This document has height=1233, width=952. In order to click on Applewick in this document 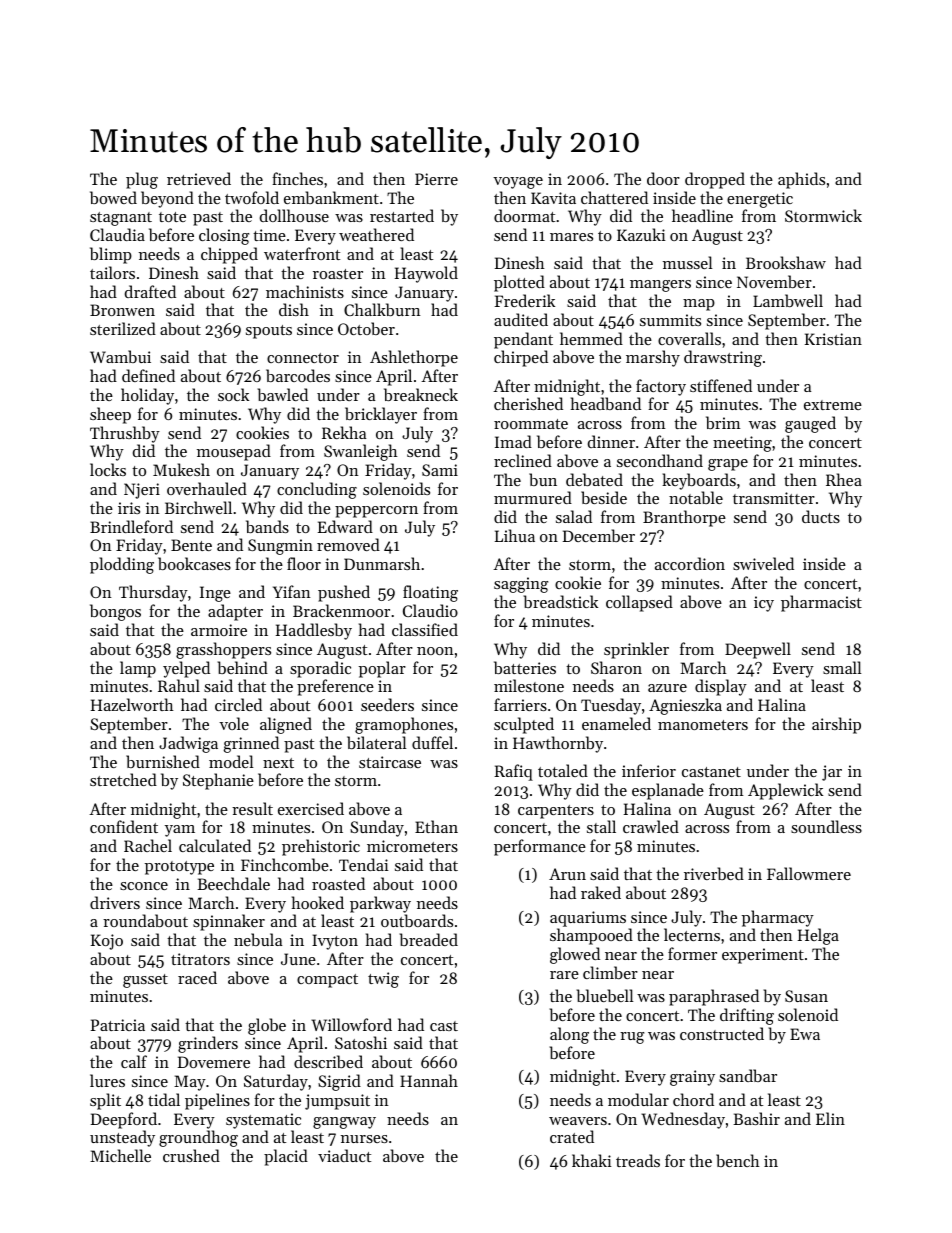, I will do `click(785, 791)`.
